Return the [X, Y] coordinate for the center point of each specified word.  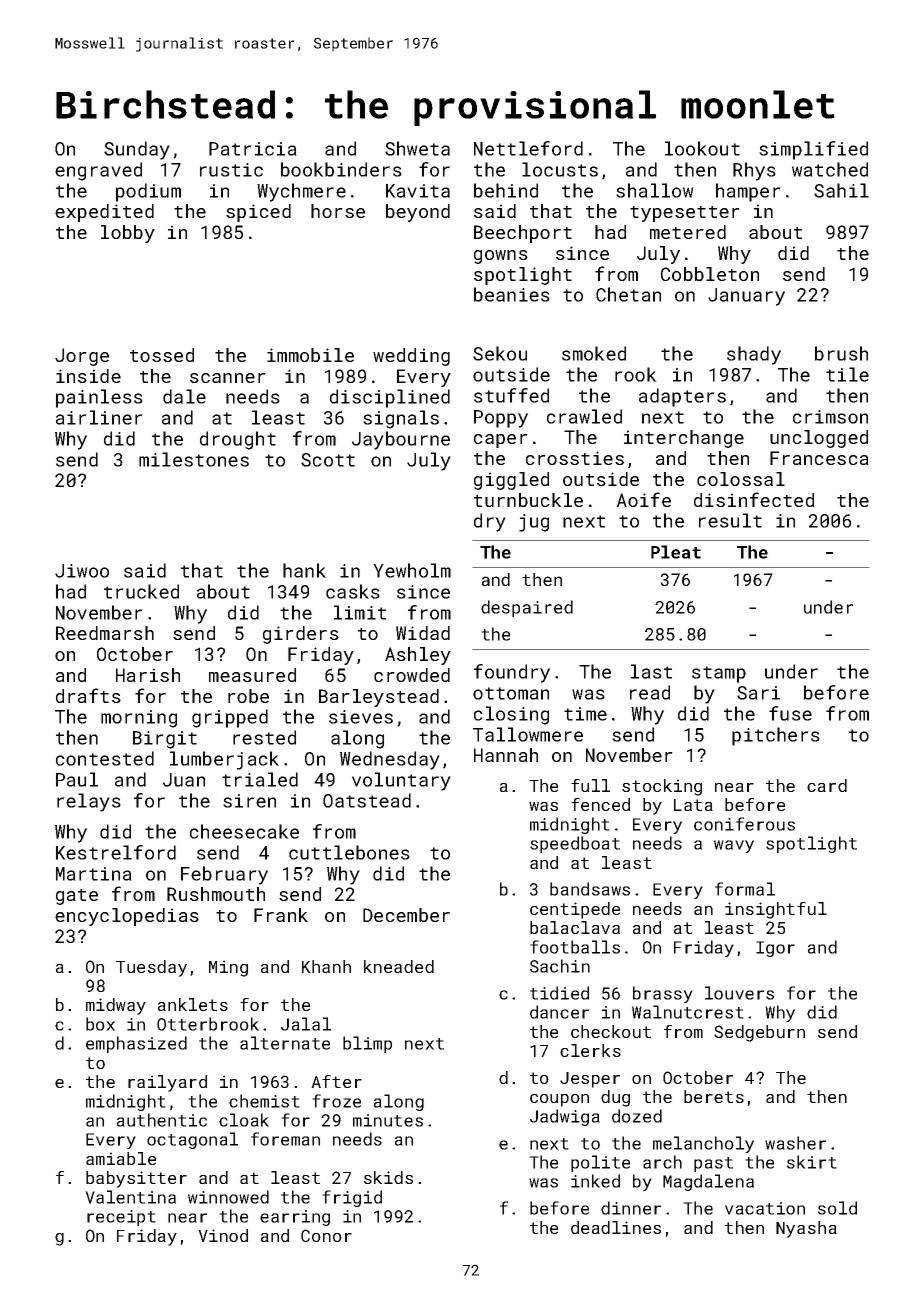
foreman [285, 1139]
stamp [719, 674]
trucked [141, 591]
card [827, 785]
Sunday [137, 150]
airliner [99, 417]
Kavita [418, 191]
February [224, 875]
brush [841, 353]
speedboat [575, 844]
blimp [367, 1044]
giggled [511, 481]
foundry [512, 673]
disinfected [754, 499]
